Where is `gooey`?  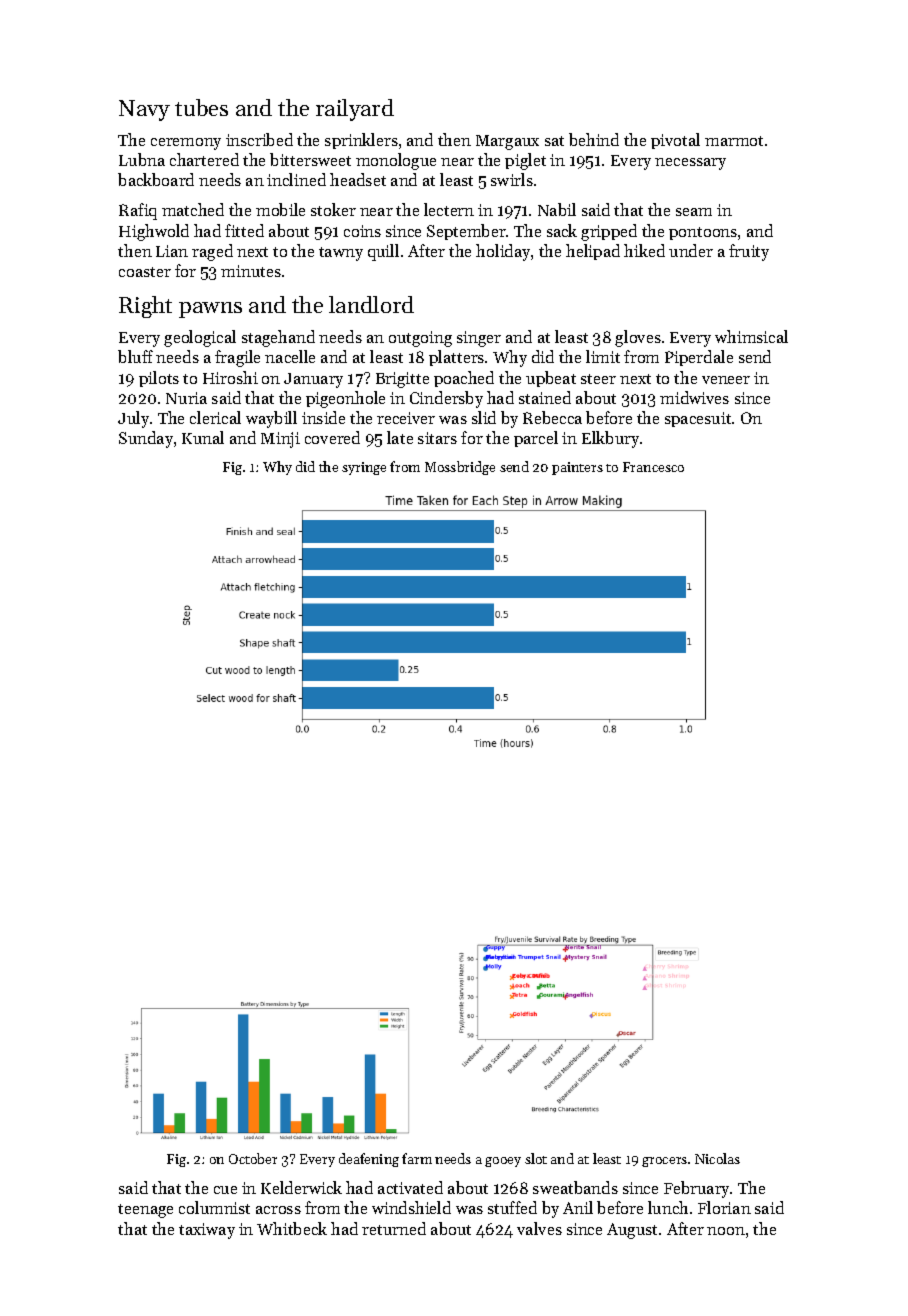
gooey is located at coordinates (503, 1162).
